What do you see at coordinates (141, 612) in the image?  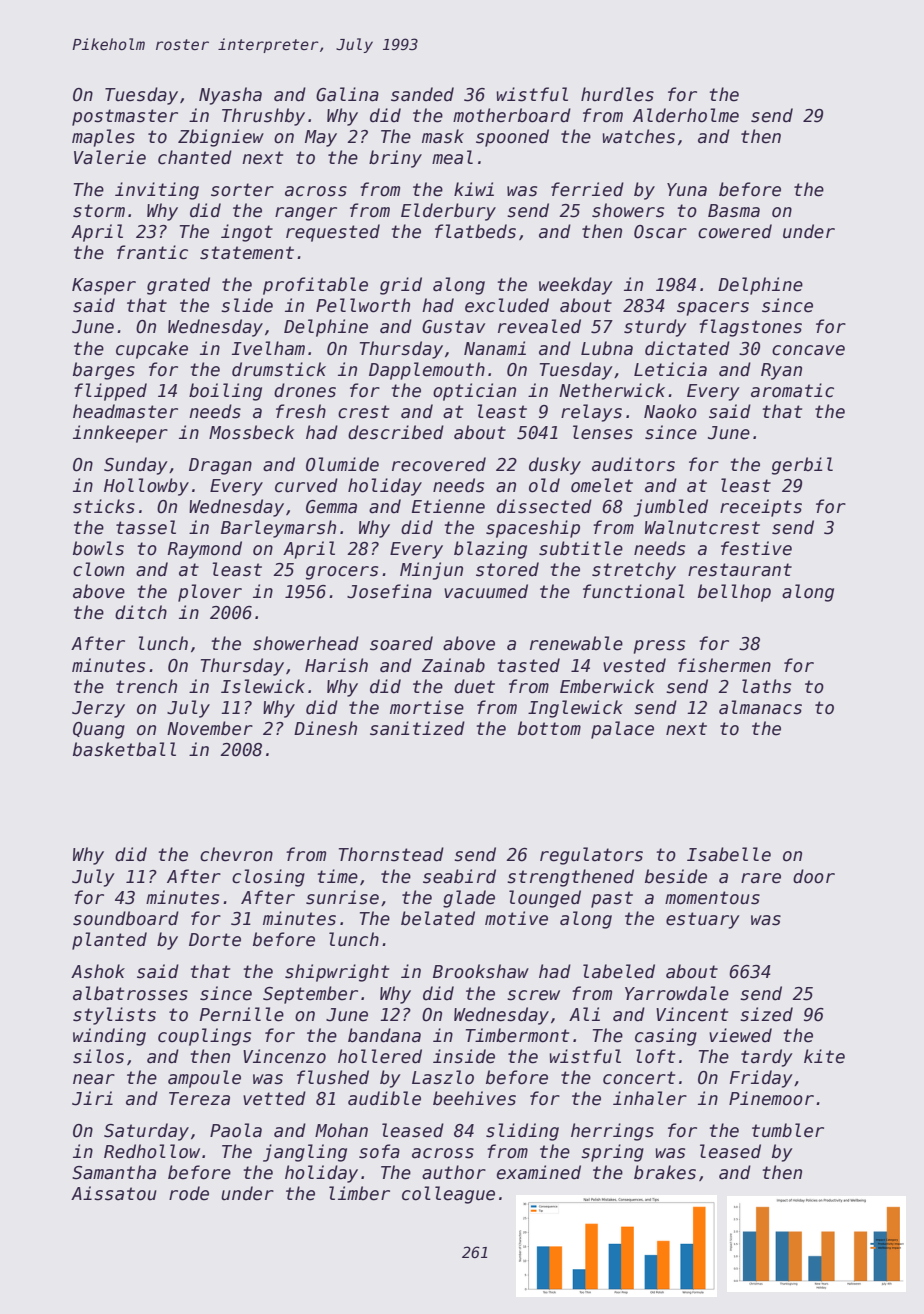 I see `ditch` at bounding box center [141, 612].
